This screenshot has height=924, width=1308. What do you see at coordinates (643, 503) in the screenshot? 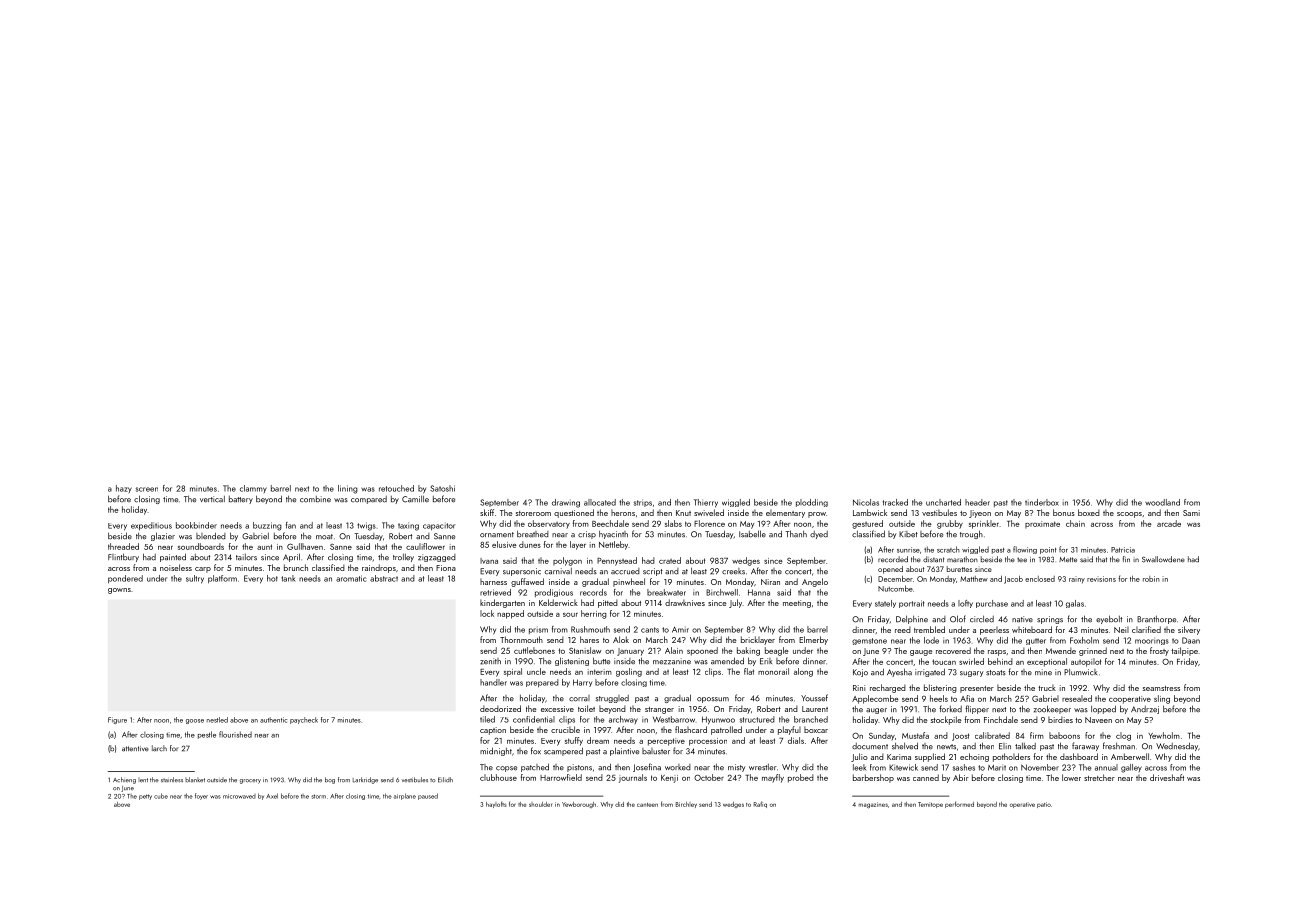
I see `strips` at bounding box center [643, 503].
